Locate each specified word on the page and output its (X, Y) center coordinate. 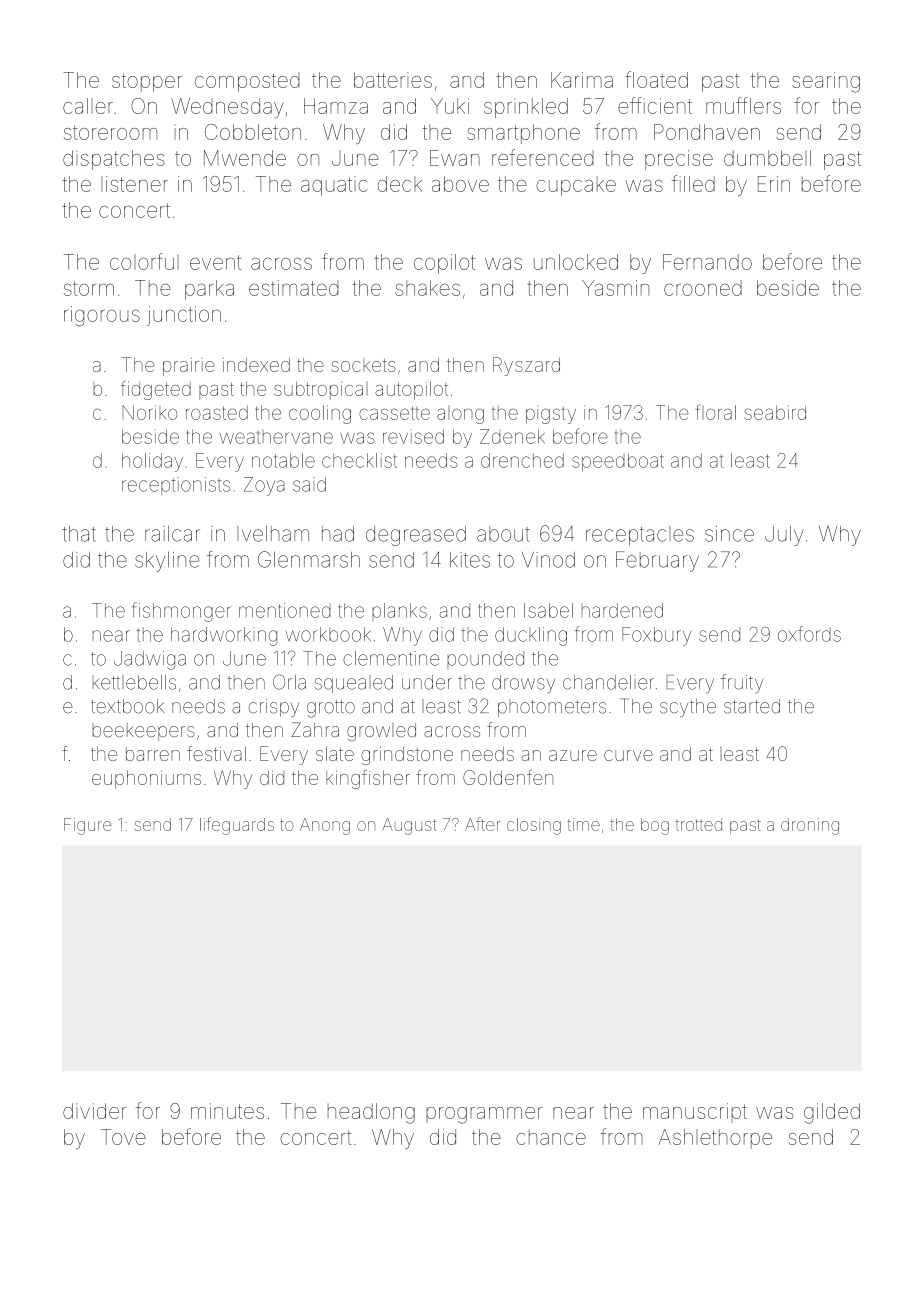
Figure (87, 826)
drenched (522, 460)
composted (247, 82)
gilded (832, 1113)
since (729, 534)
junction (184, 316)
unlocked (576, 262)
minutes (227, 1111)
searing (826, 82)
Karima (582, 80)
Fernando (707, 262)
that (79, 534)
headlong (371, 1113)
